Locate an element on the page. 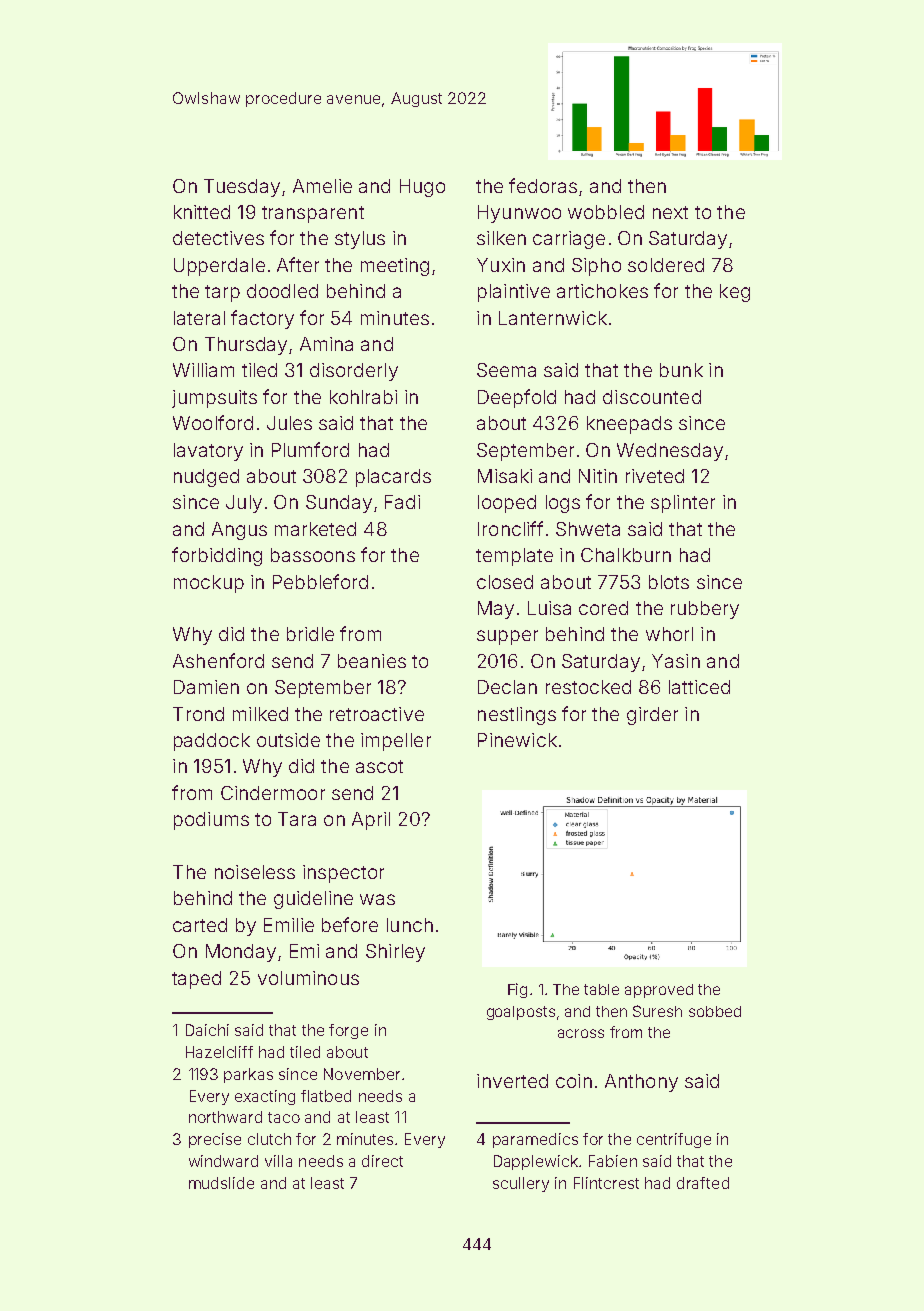  Shweta is located at coordinates (588, 529).
